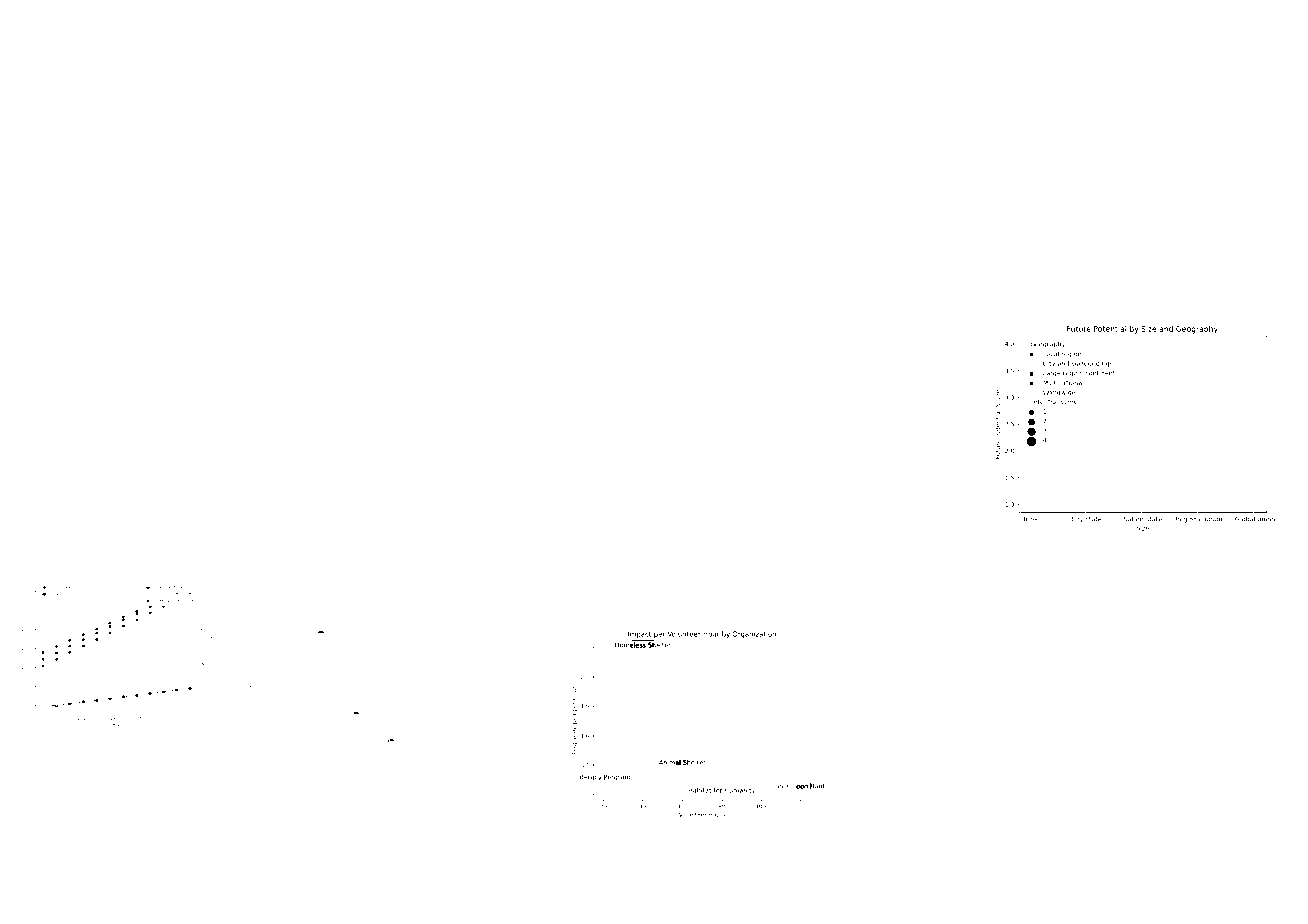 The width and height of the screenshot is (1308, 924). I want to click on thicket, so click(955, 671).
